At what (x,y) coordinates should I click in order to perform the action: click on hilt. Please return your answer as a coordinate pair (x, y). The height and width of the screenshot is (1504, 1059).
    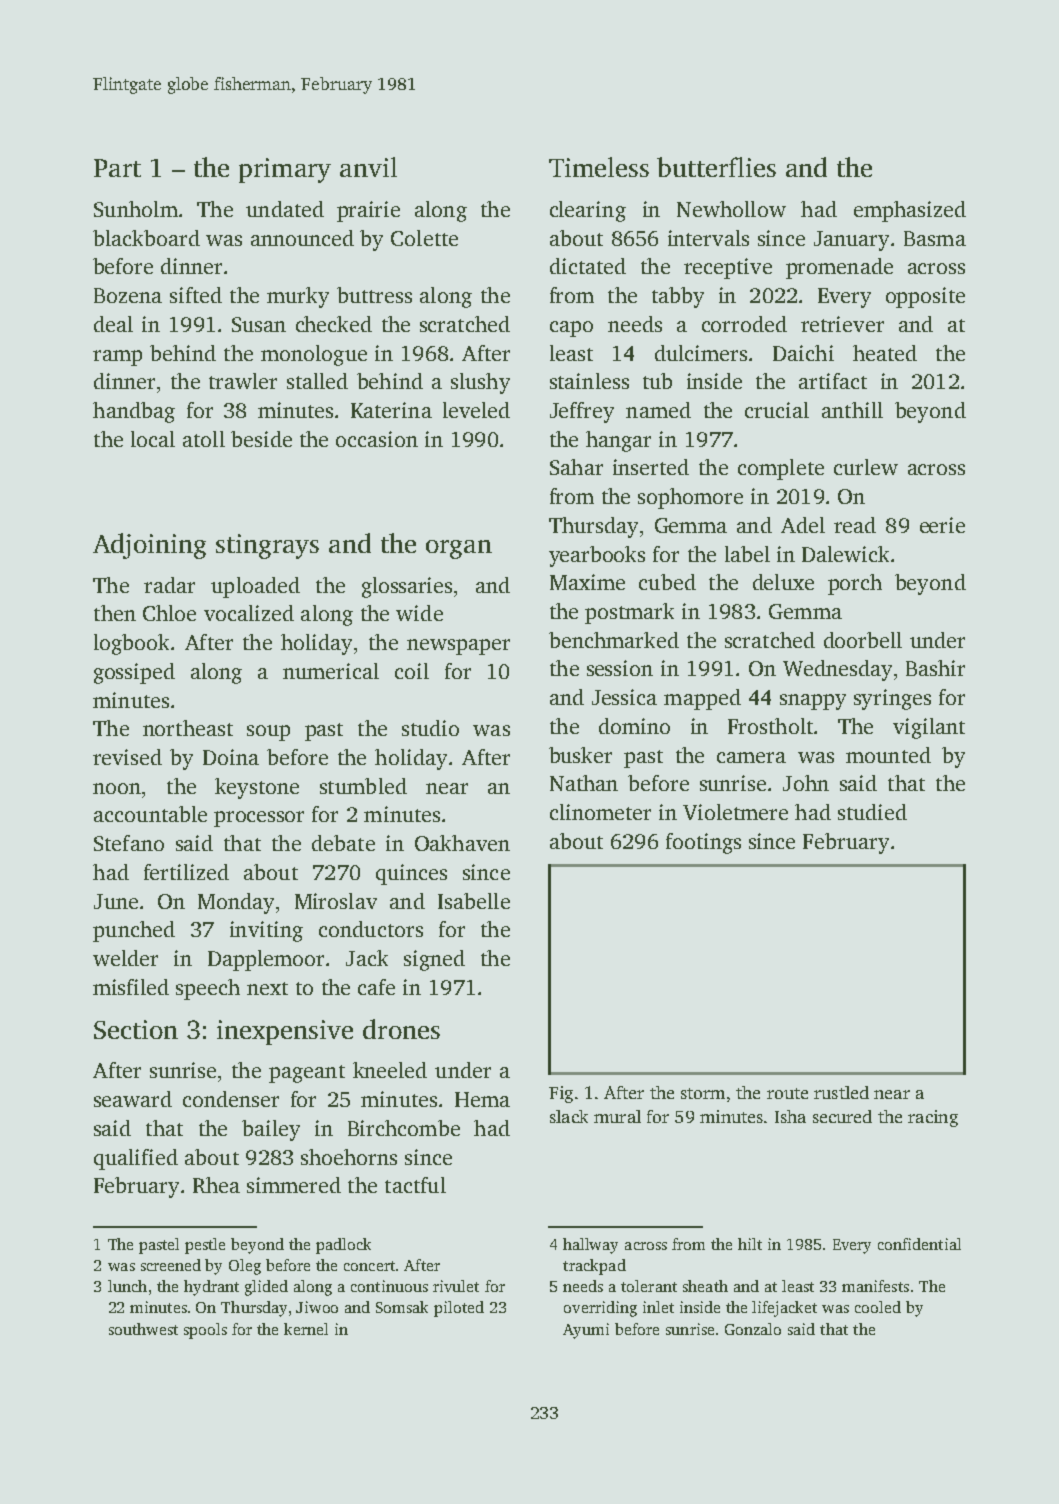
    Looking at the image, I should click on (750, 1244).
